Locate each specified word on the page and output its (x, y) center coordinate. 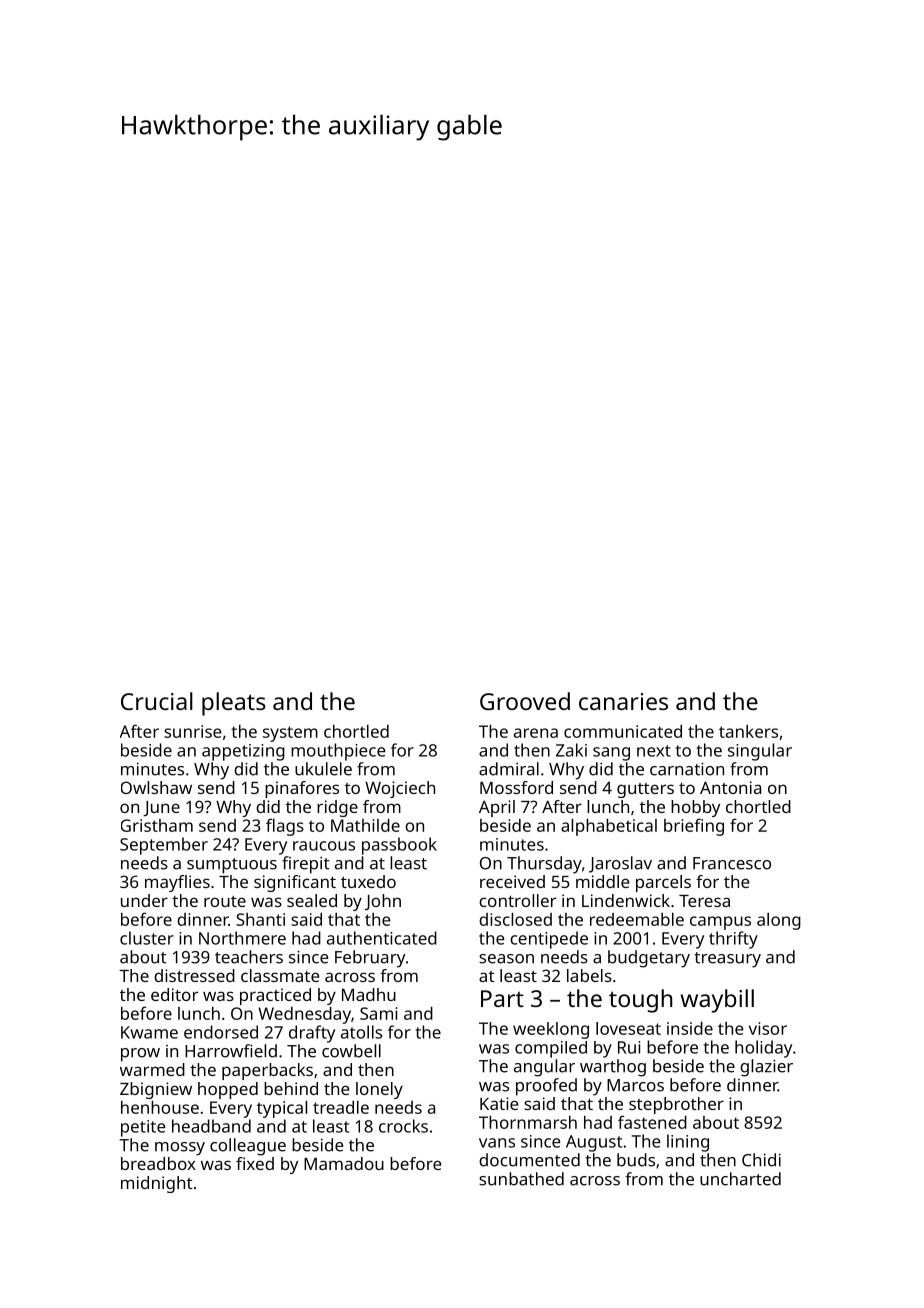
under (144, 900)
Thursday (544, 865)
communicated (623, 731)
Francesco (732, 863)
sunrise (193, 731)
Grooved (525, 701)
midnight (157, 1184)
